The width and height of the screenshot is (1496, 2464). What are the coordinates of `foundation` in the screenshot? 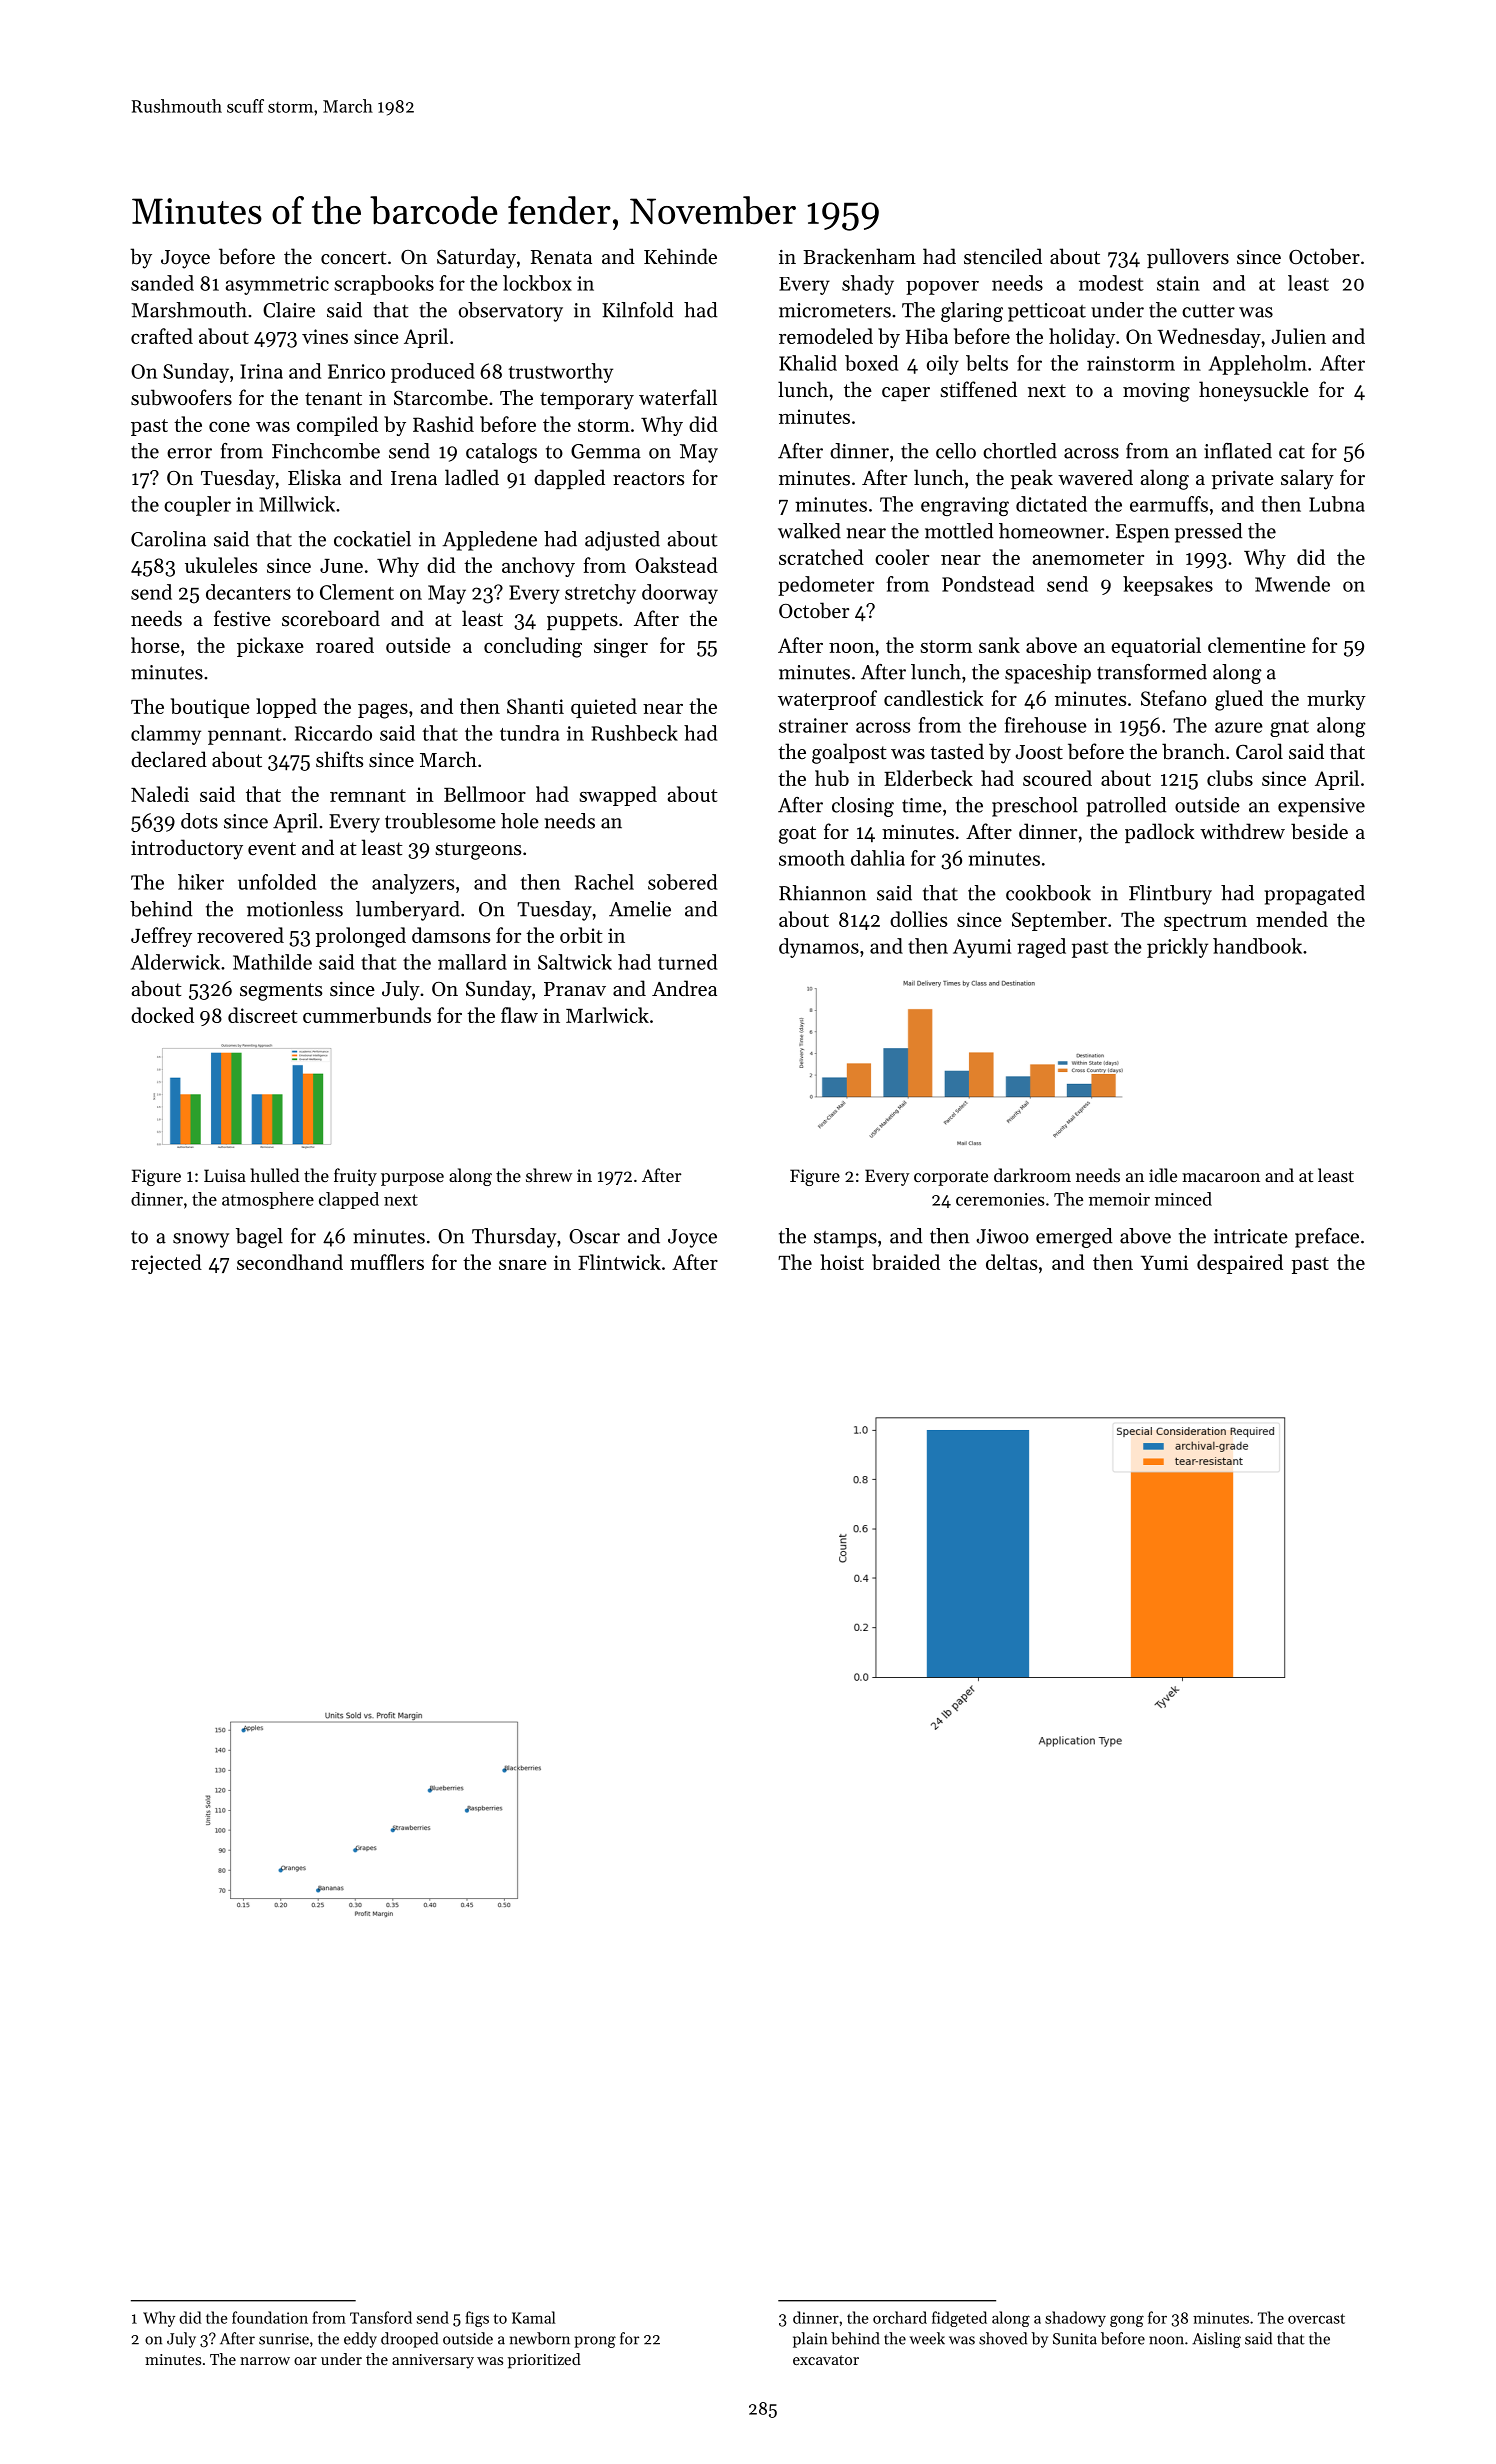 It's located at (270, 2317).
